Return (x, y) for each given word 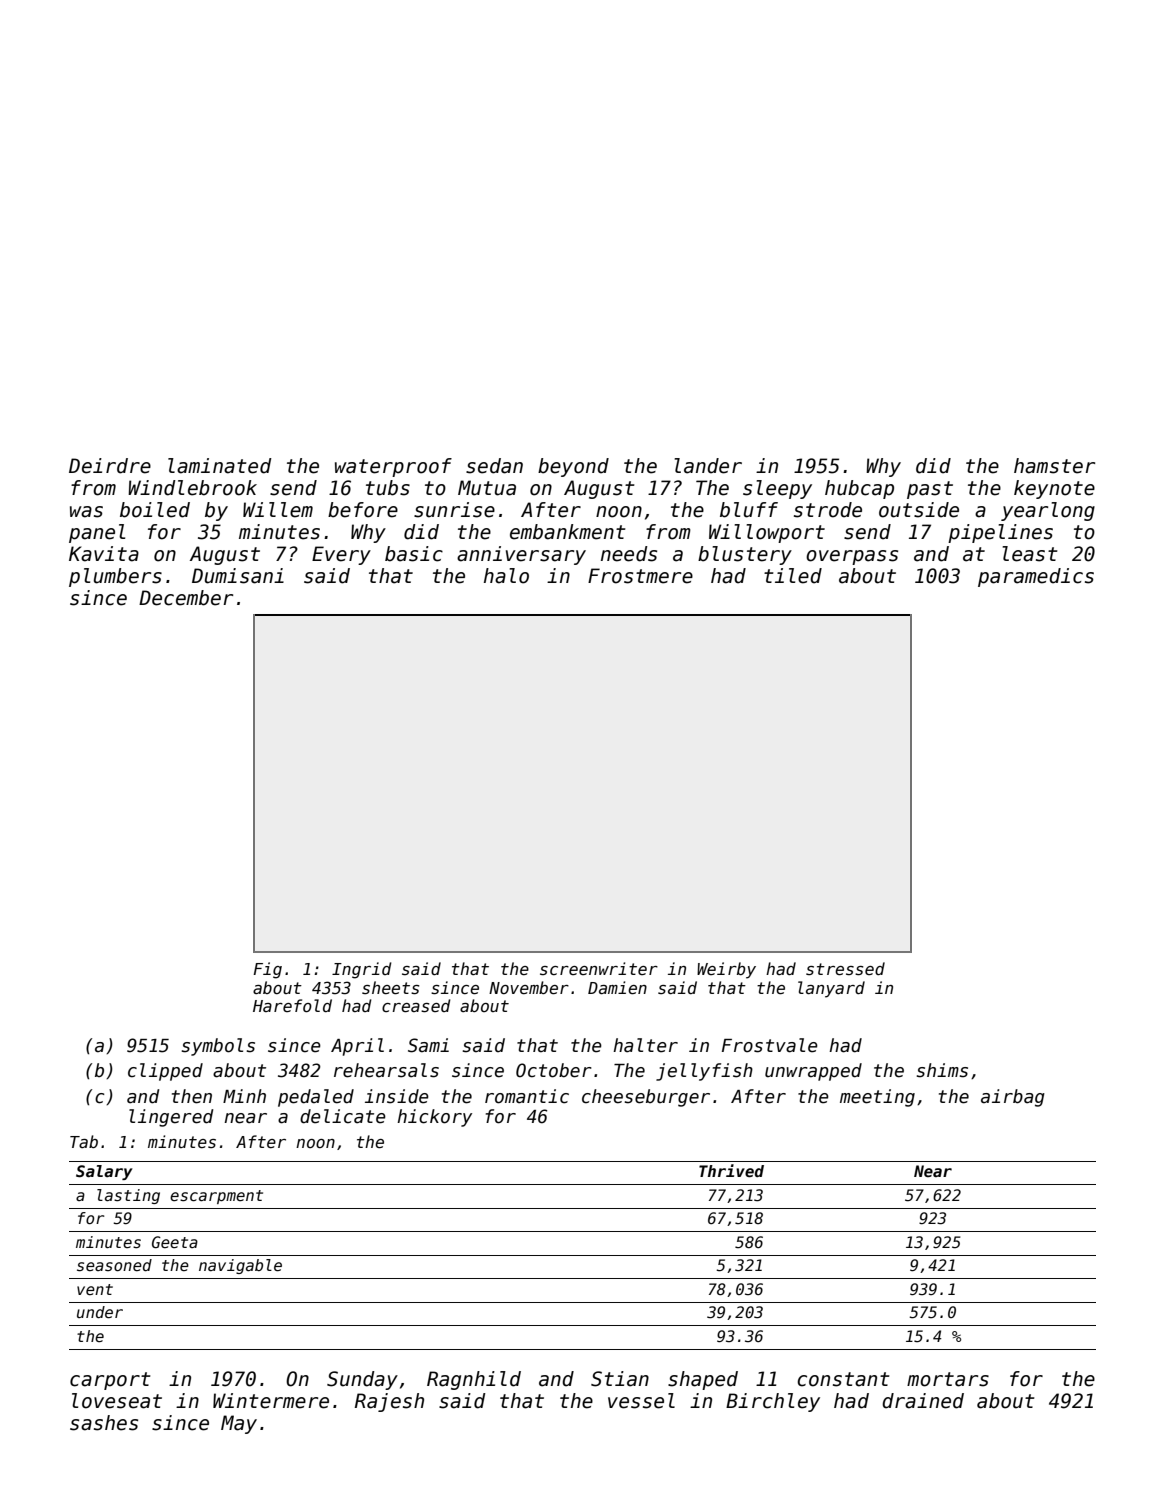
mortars (948, 1379)
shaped (703, 1380)
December (186, 598)
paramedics (1036, 577)
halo (506, 576)
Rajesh (389, 1402)
